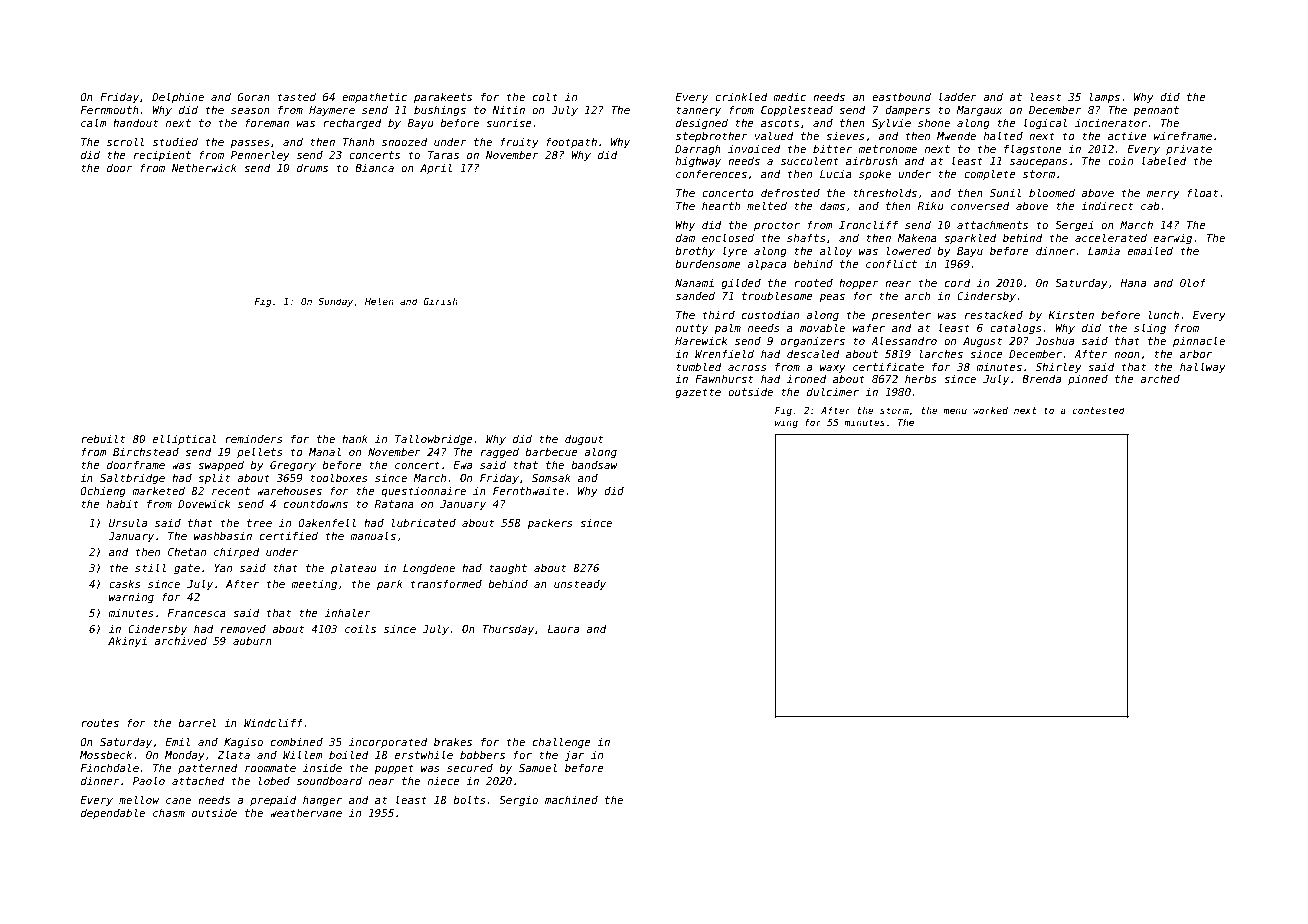 The width and height of the page is (1308, 924). I want to click on calm, so click(94, 122).
